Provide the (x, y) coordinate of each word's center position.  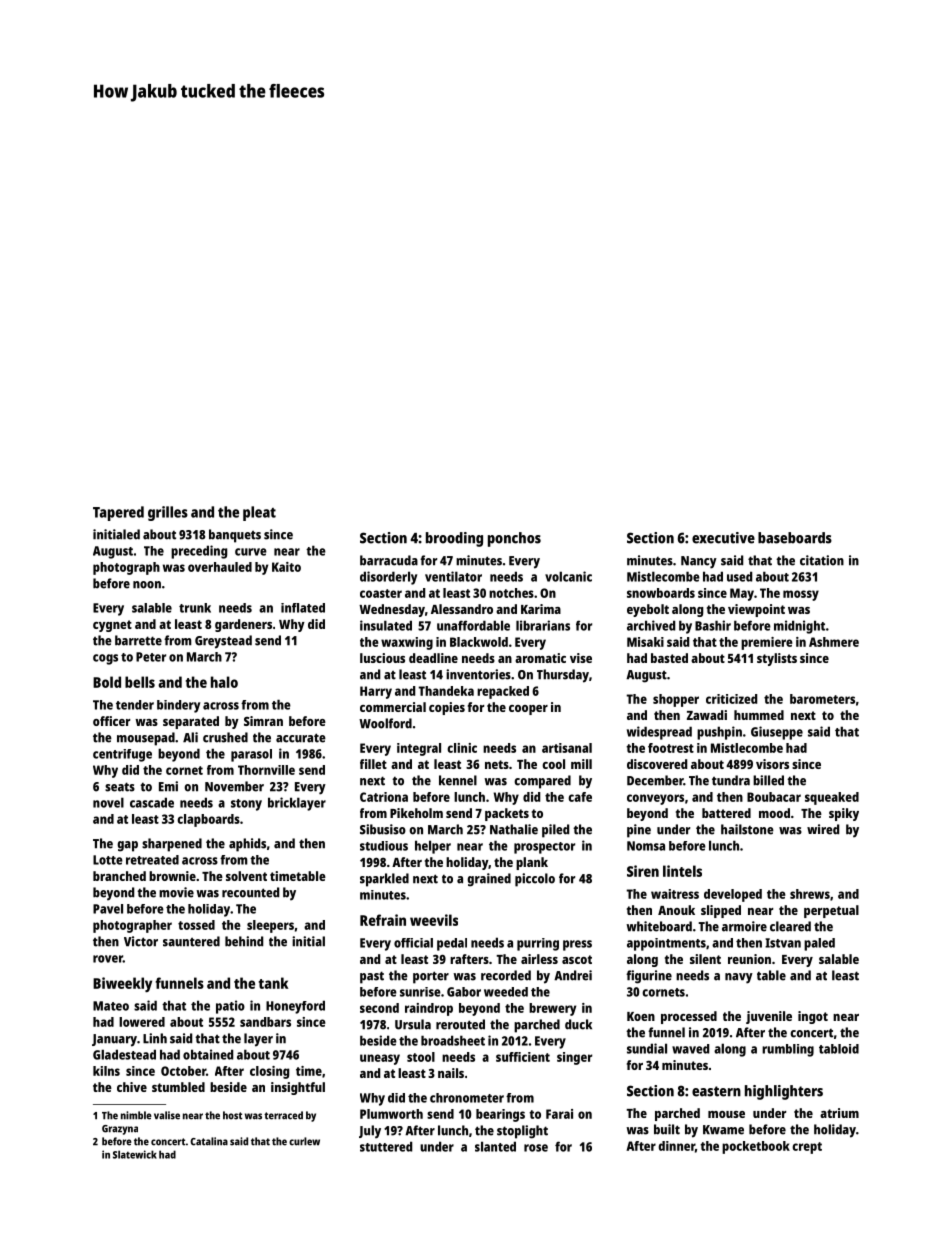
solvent (246, 876)
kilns (106, 1071)
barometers (822, 699)
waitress (675, 894)
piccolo (535, 880)
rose (536, 1148)
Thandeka (446, 691)
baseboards (795, 538)
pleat (259, 513)
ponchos (514, 539)
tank (273, 983)
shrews (810, 894)
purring (538, 944)
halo (224, 682)
